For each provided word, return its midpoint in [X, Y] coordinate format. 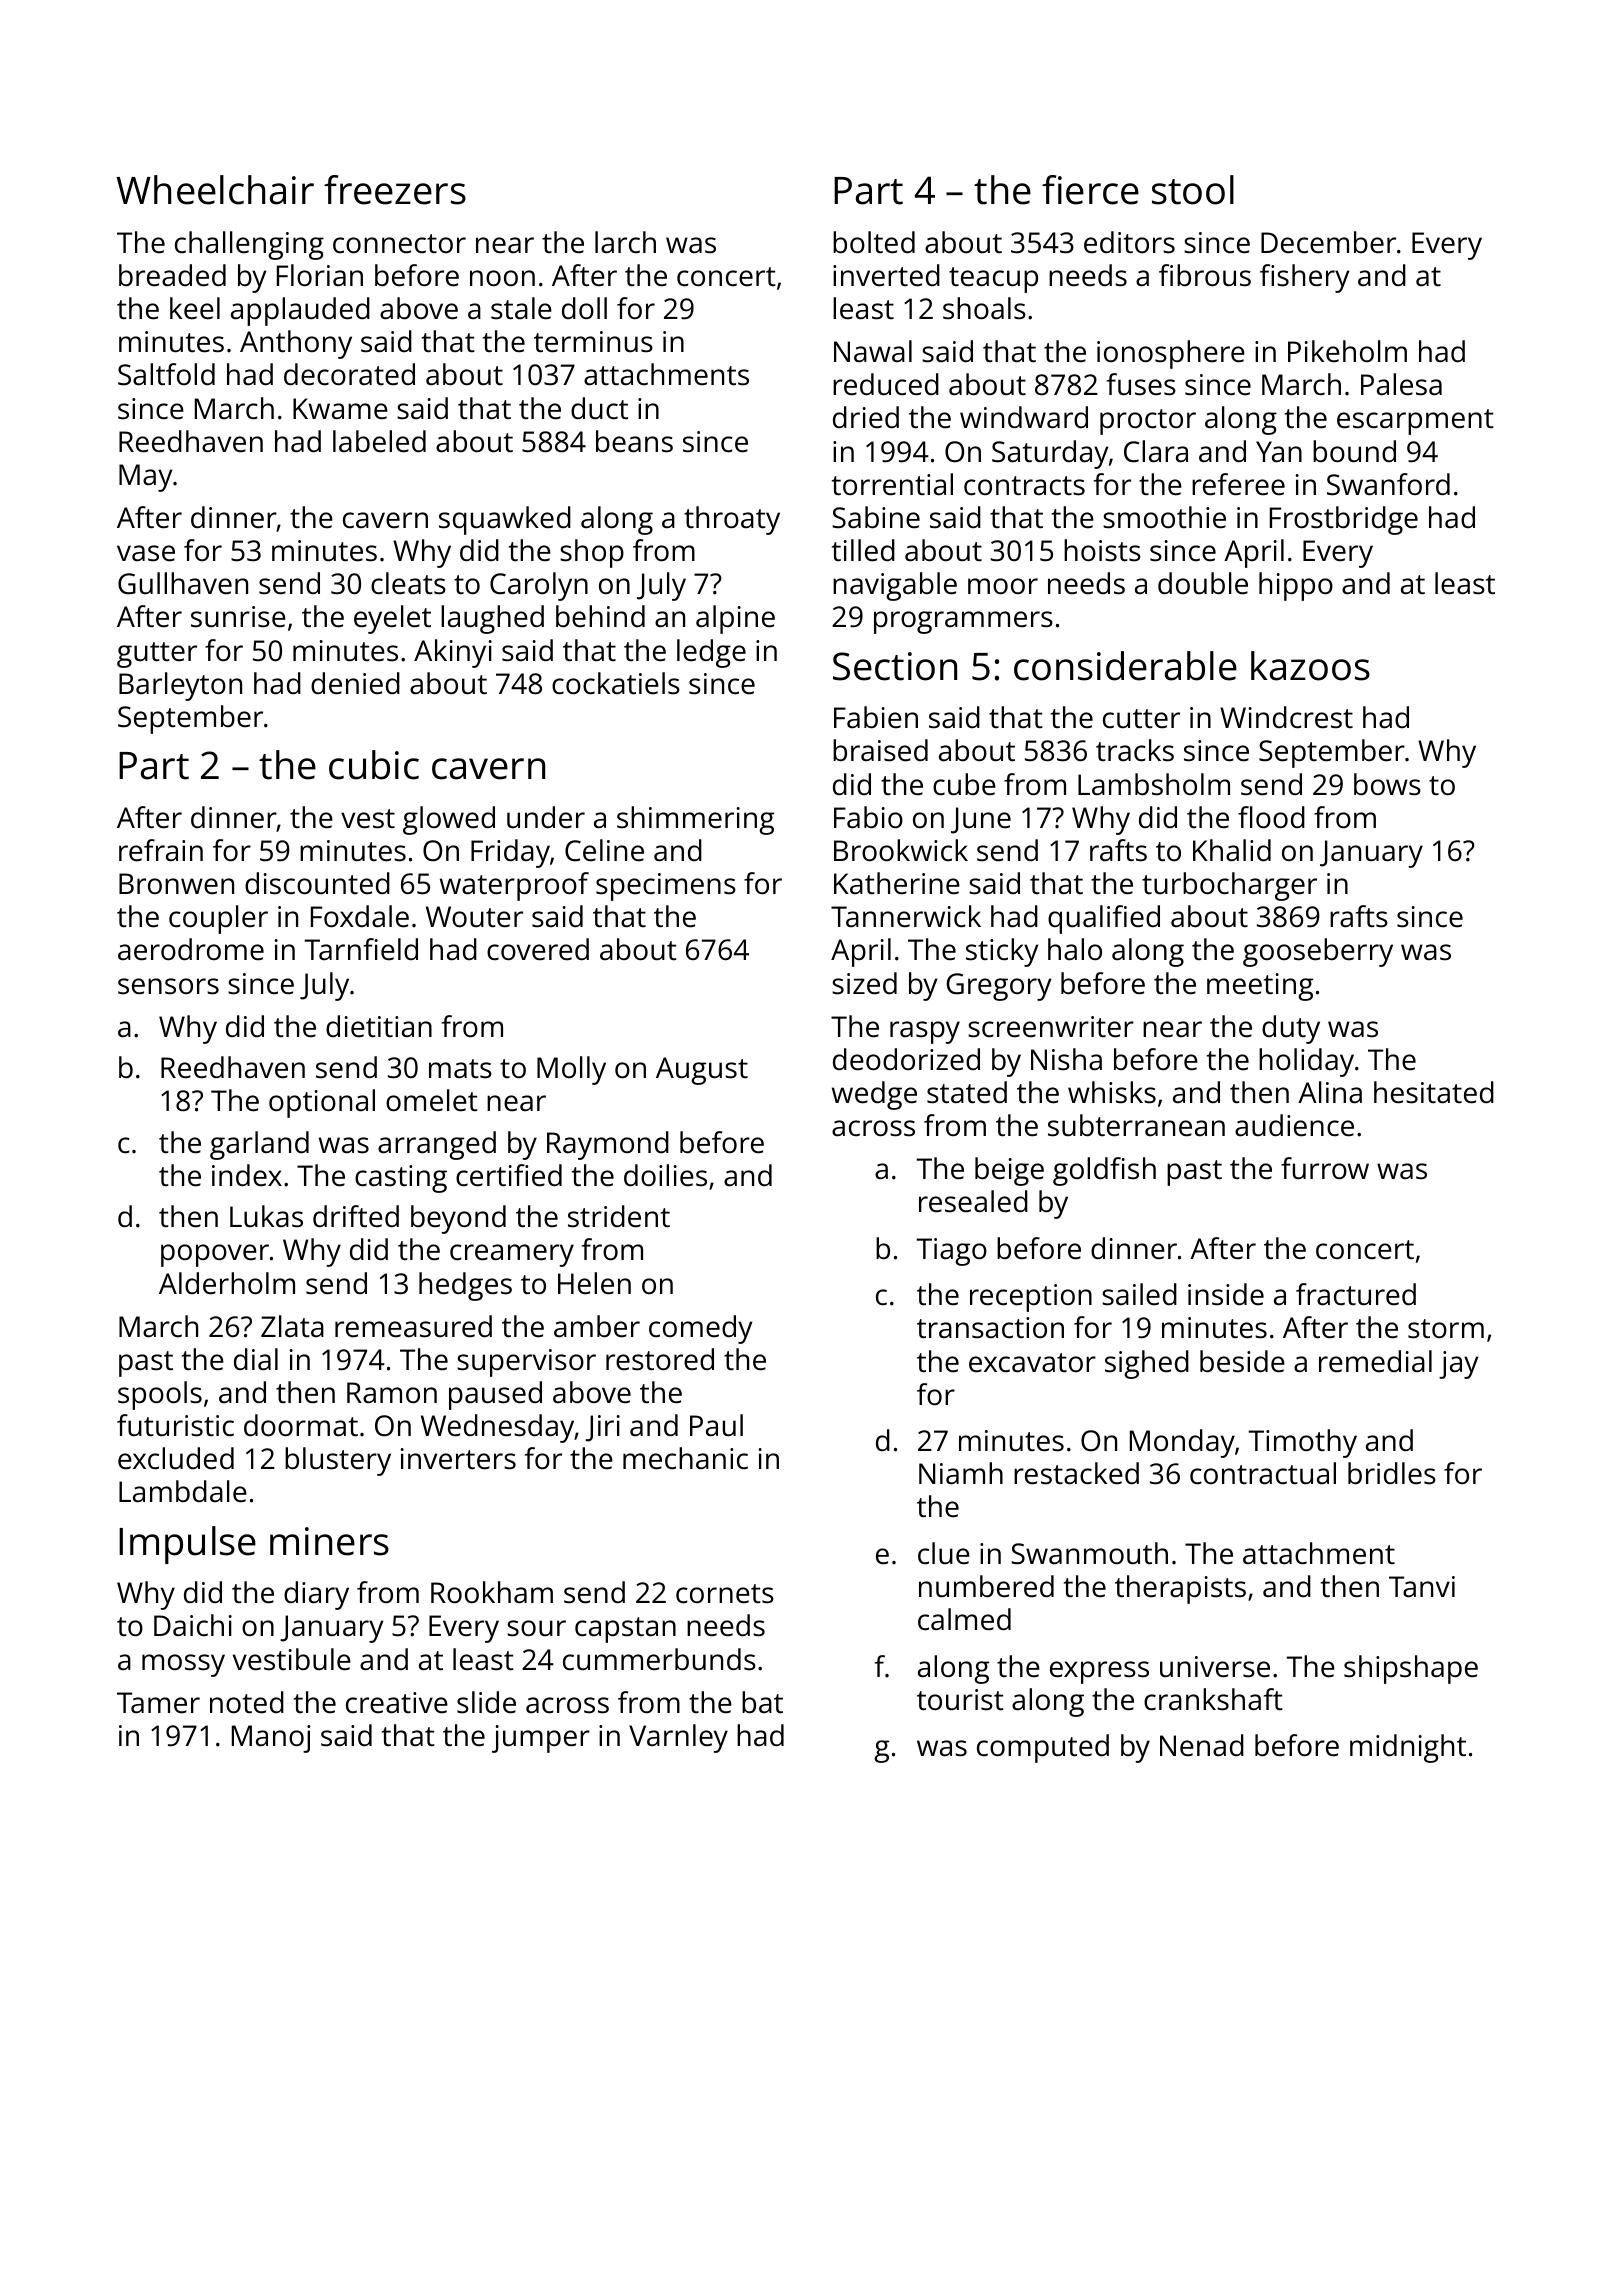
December [1328, 242]
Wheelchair [215, 190]
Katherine [897, 883]
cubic [374, 765]
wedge [874, 1095]
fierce [1090, 190]
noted [247, 1702]
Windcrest [1286, 717]
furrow [1325, 1168]
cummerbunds [659, 1659]
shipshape [1411, 1669]
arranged [437, 1145]
